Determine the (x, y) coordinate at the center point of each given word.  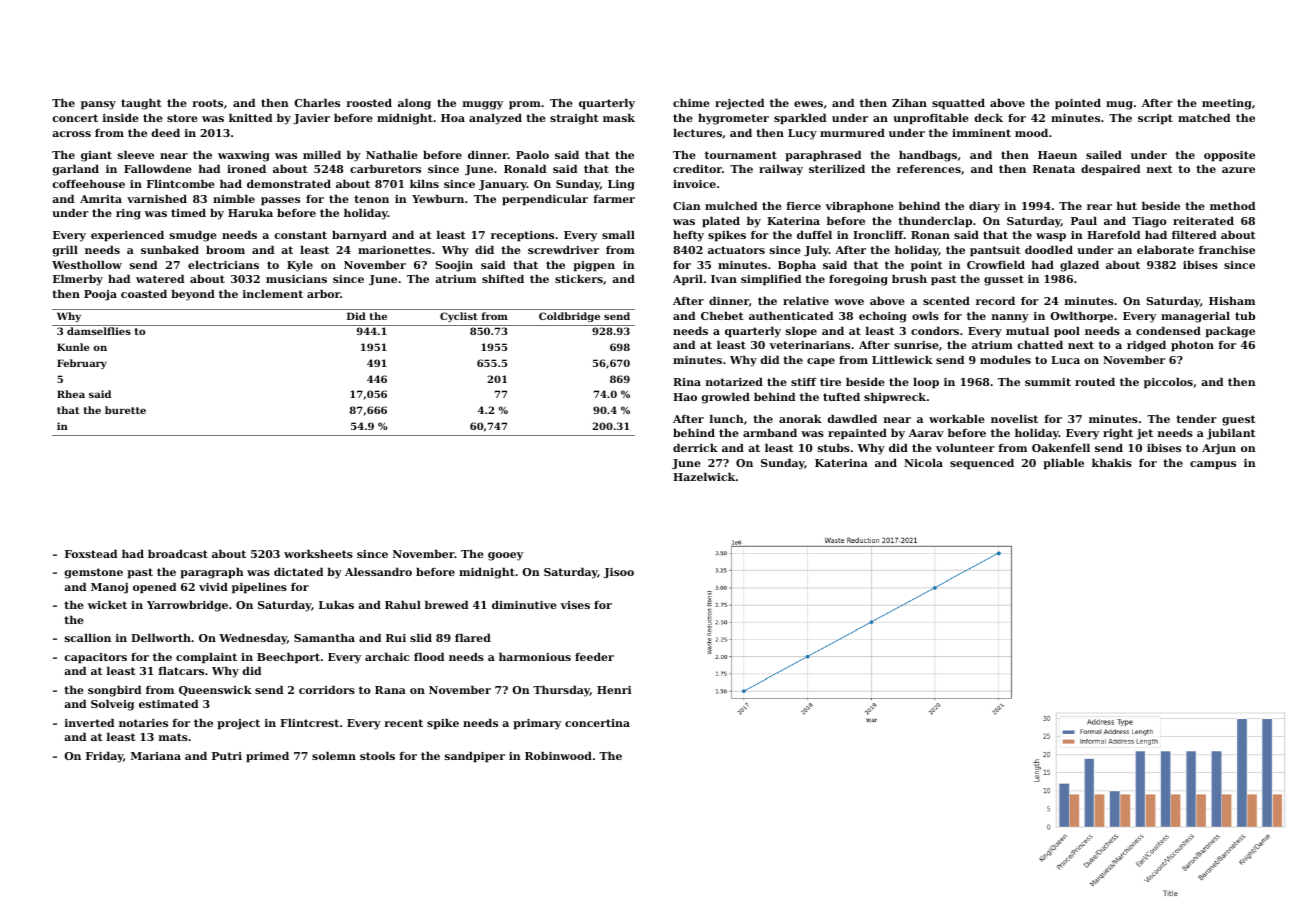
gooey (505, 556)
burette (125, 410)
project (238, 724)
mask (619, 117)
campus (1213, 465)
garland (76, 170)
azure (1238, 170)
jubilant (1231, 434)
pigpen (594, 266)
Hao (685, 397)
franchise (1227, 249)
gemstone (94, 573)
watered (160, 278)
